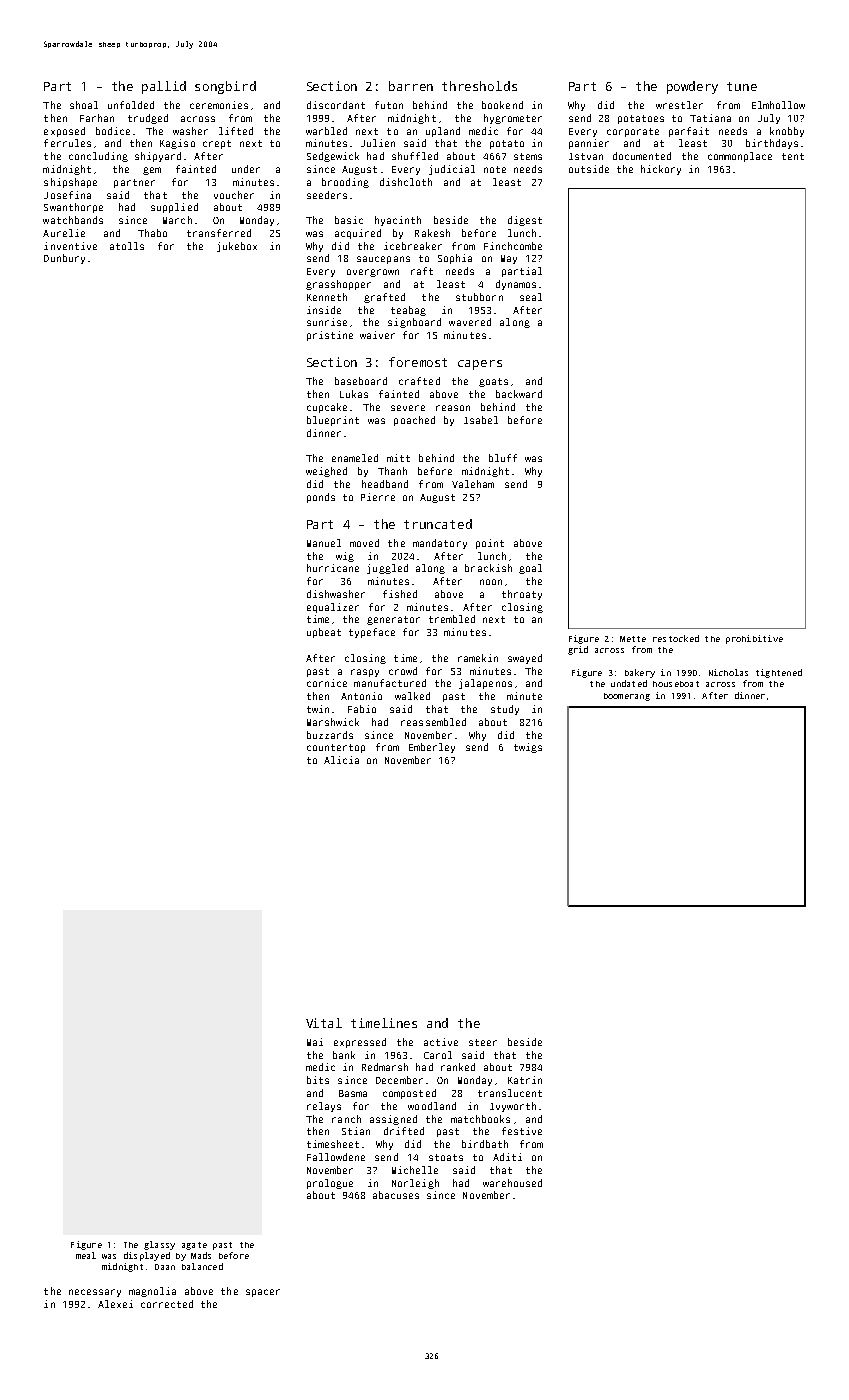  Describe the element at coordinates (415, 1170) in the image. I see `Michelle` at that location.
